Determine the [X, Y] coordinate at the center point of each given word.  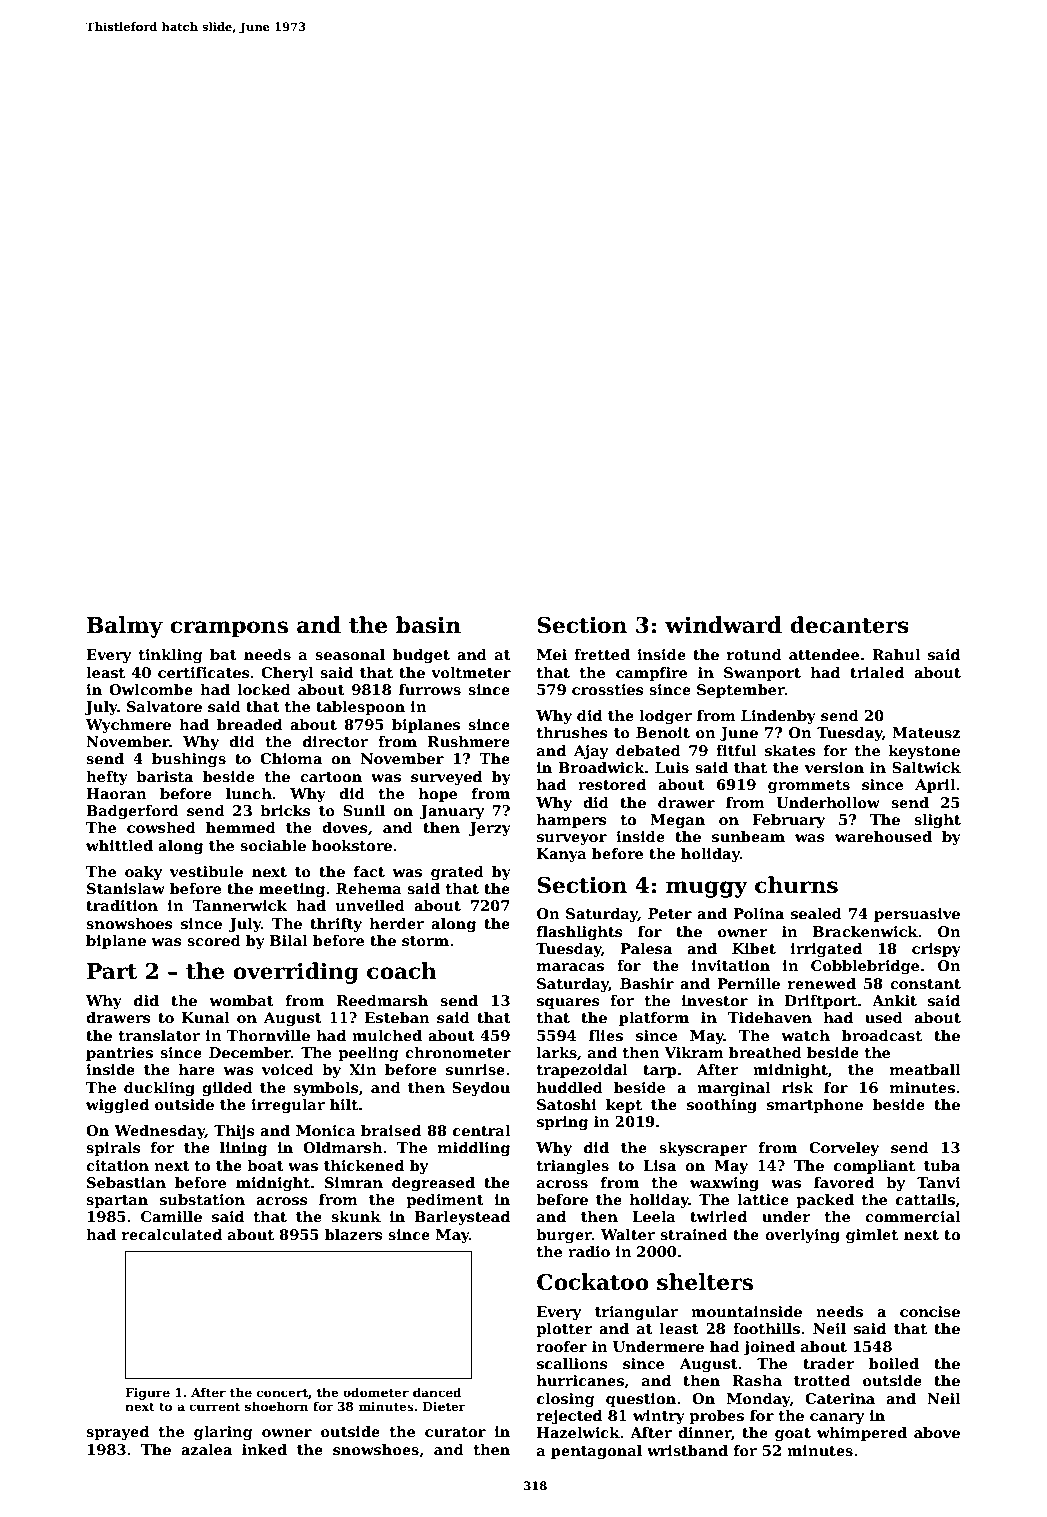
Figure [147, 1394]
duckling [159, 1089]
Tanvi [938, 1182]
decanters [849, 625]
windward [723, 625]
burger [564, 1236]
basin [428, 625]
